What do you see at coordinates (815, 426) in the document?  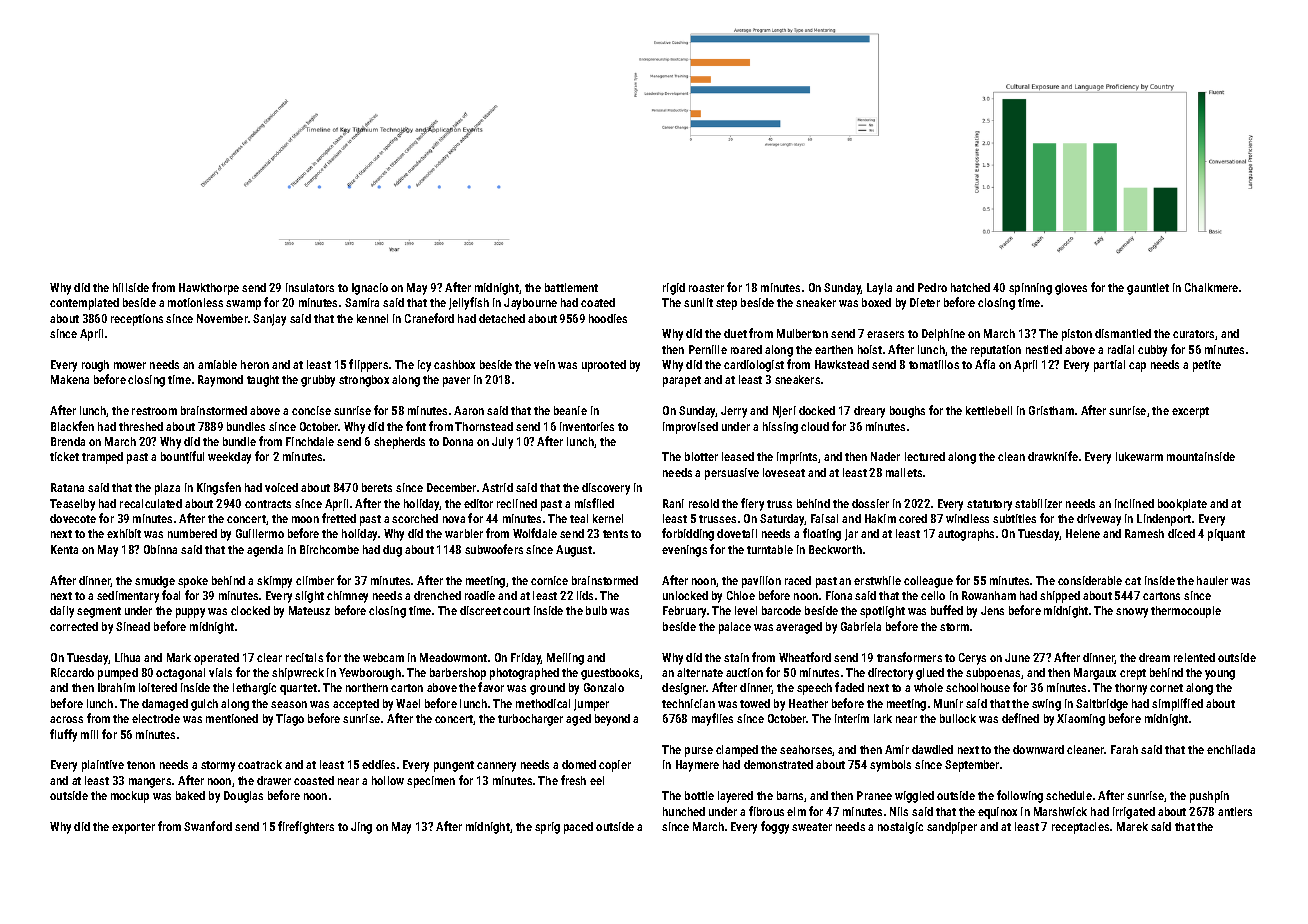 I see `cloud` at bounding box center [815, 426].
